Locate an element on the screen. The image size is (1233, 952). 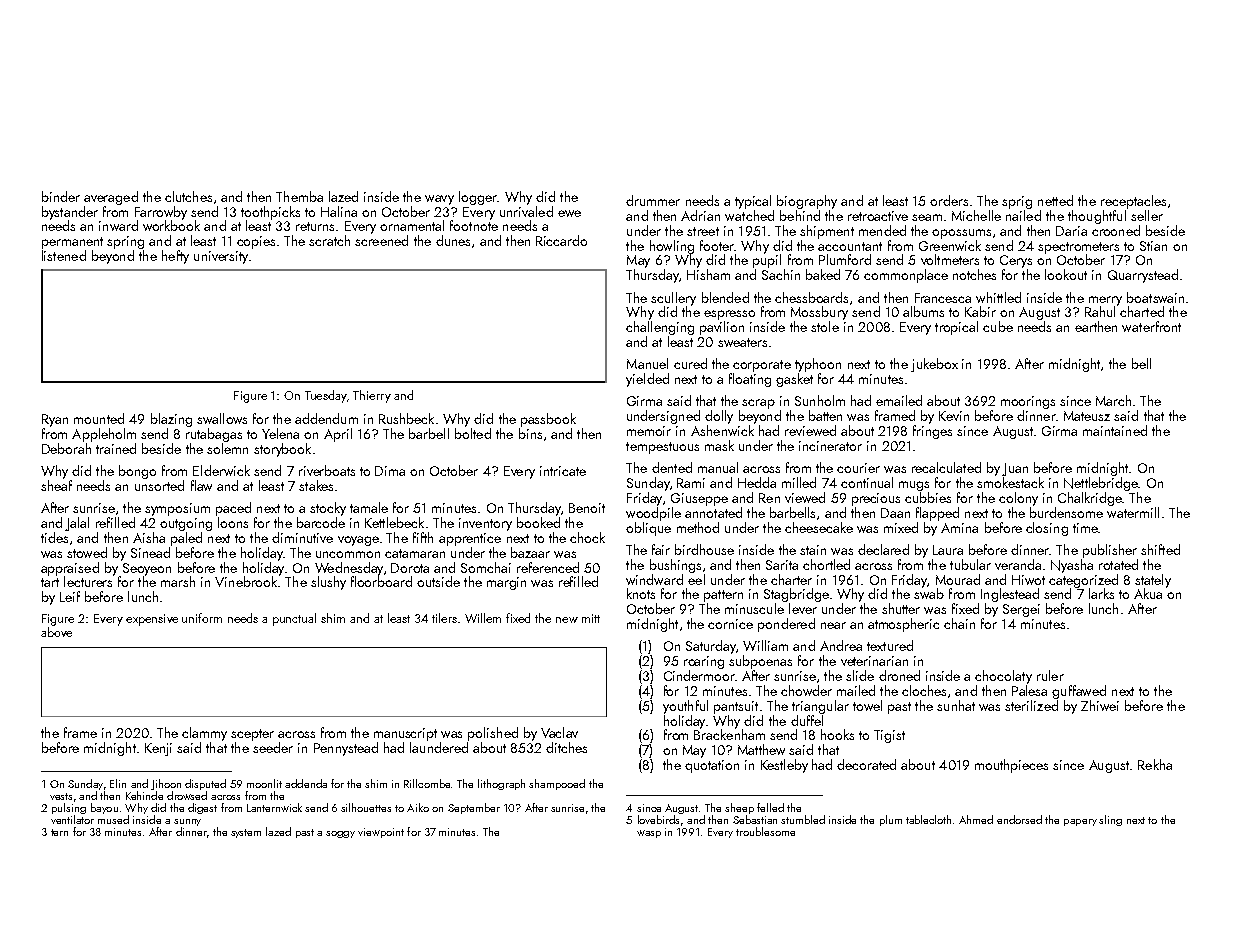
voltmeters is located at coordinates (950, 259).
